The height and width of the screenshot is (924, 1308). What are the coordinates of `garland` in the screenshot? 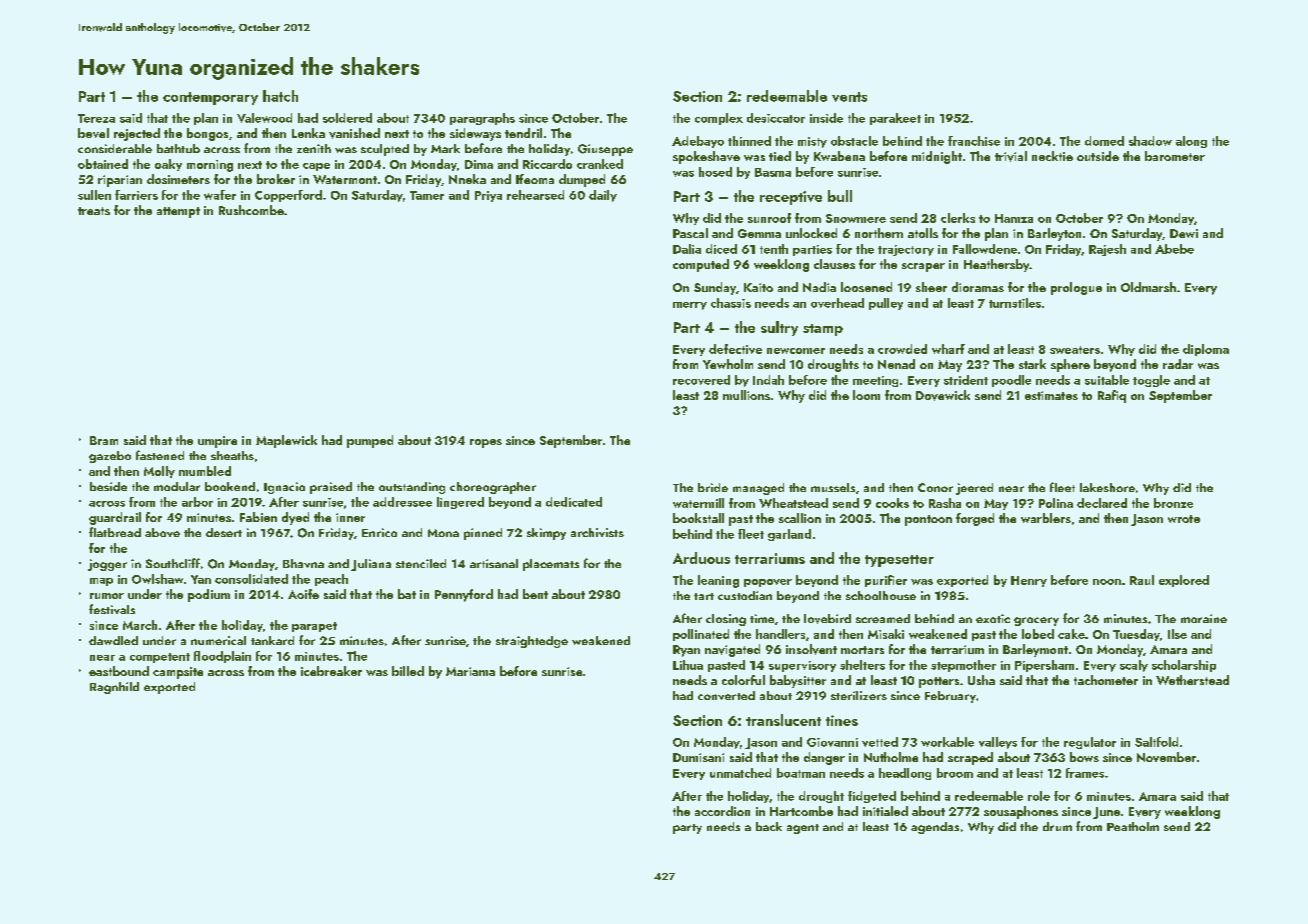 It's located at (789, 535).
